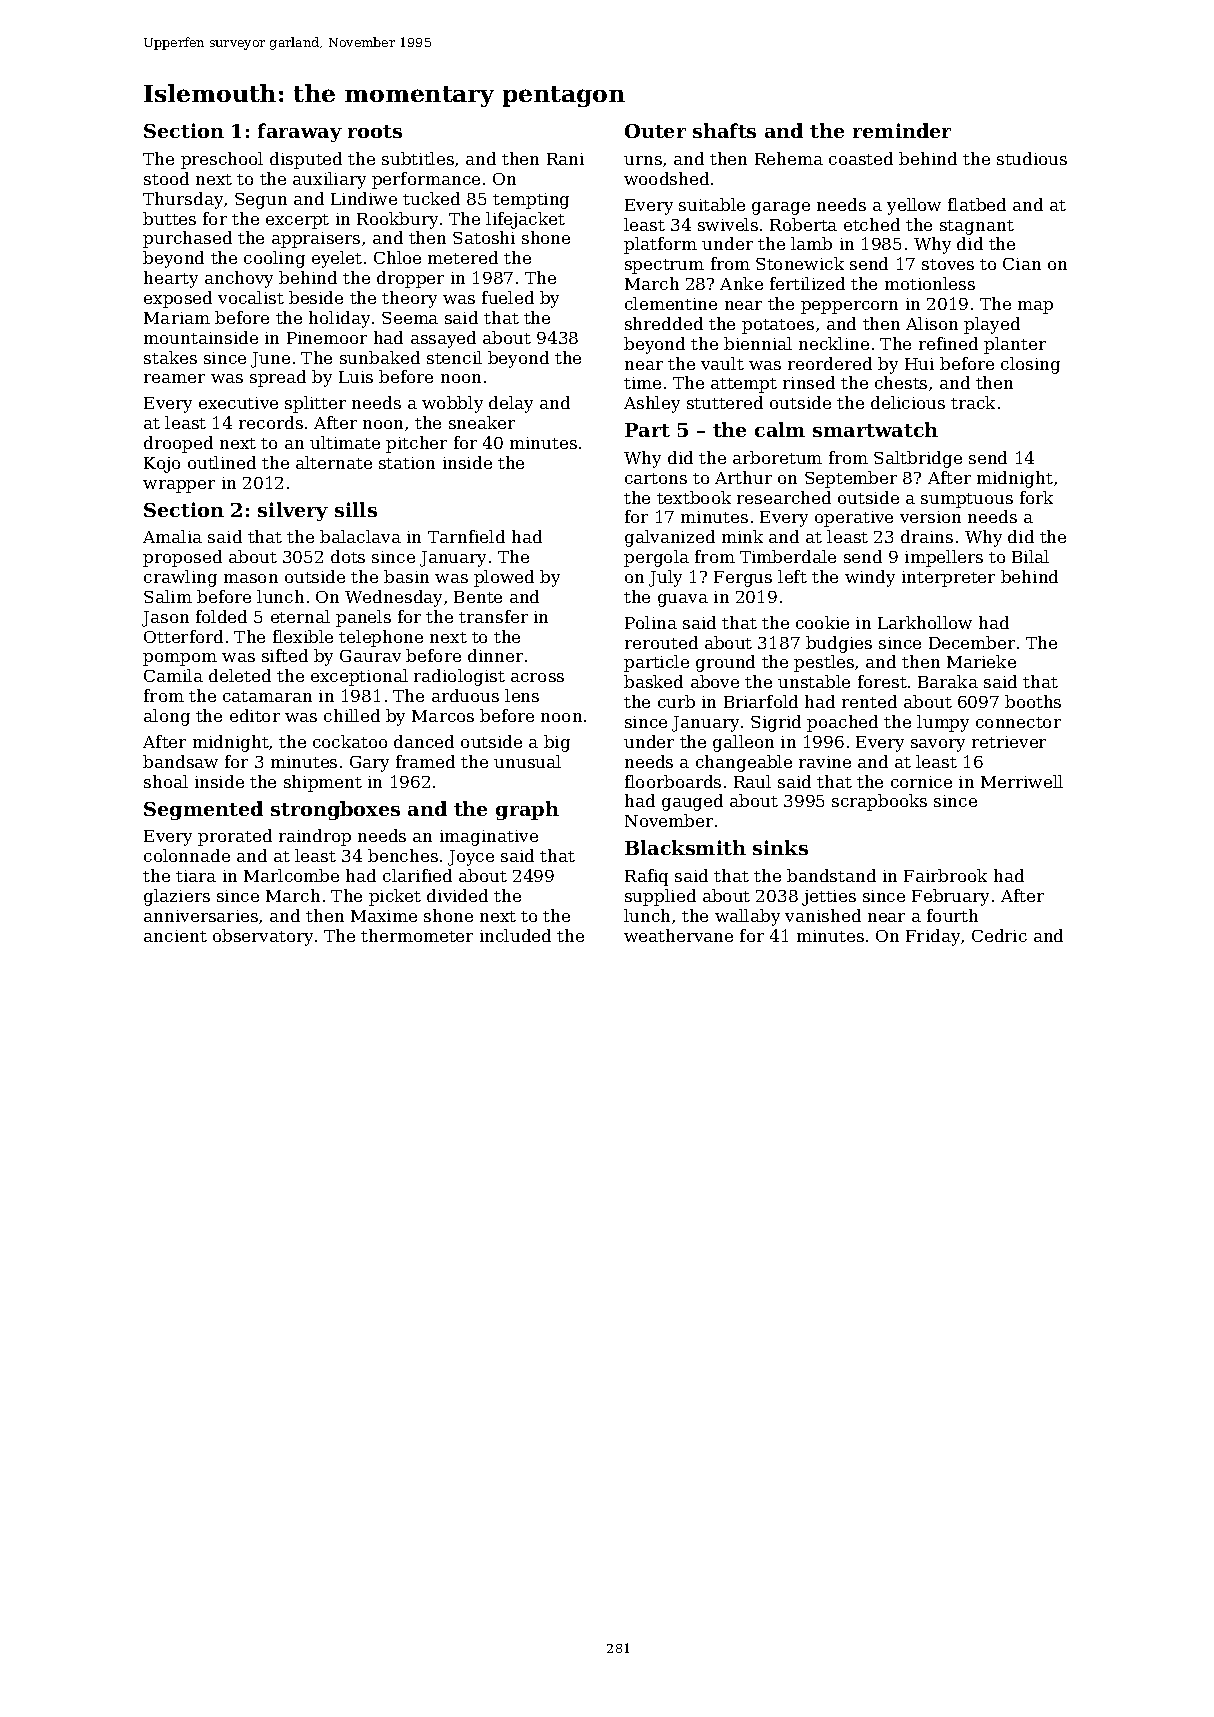 The image size is (1214, 1717). Describe the element at coordinates (300, 616) in the screenshot. I see `eternal` at that location.
